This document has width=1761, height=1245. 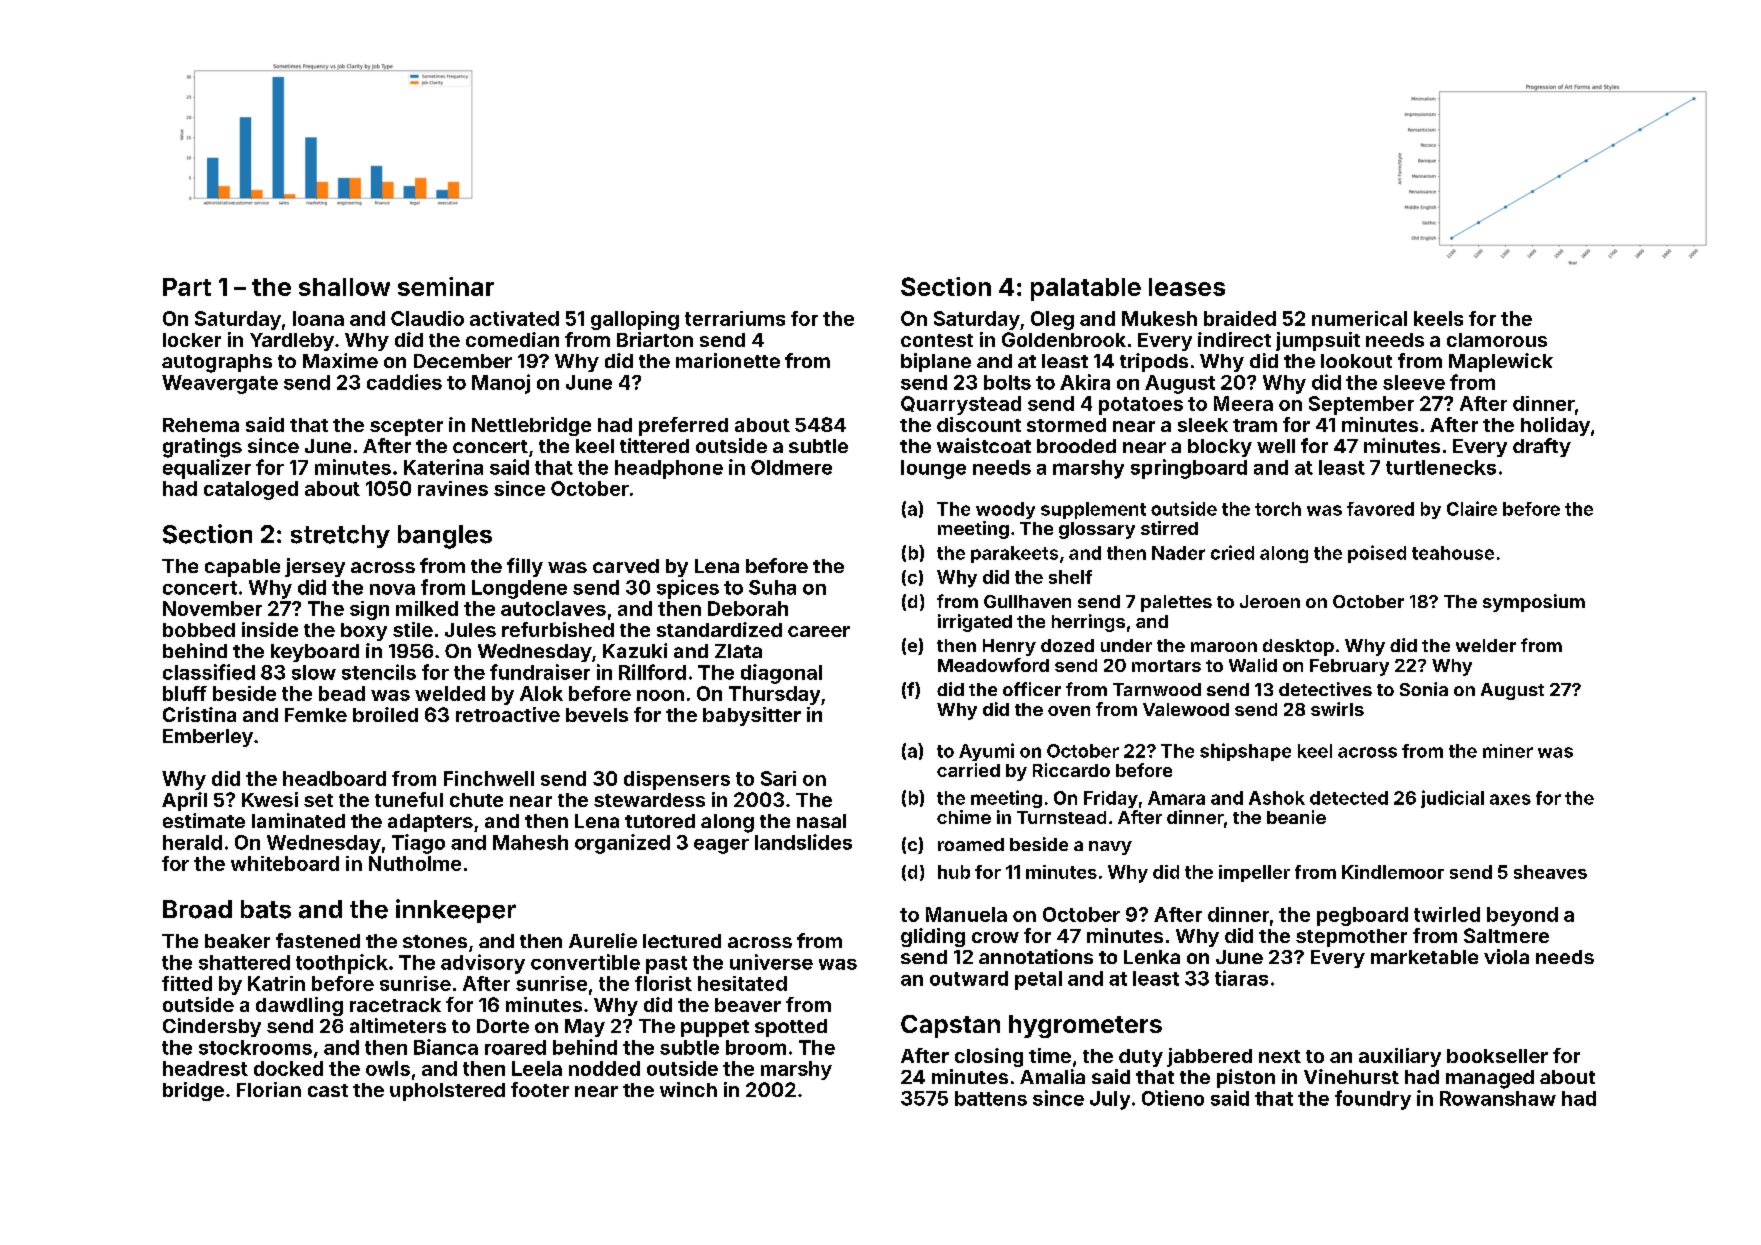 I want to click on torch, so click(x=1278, y=509).
